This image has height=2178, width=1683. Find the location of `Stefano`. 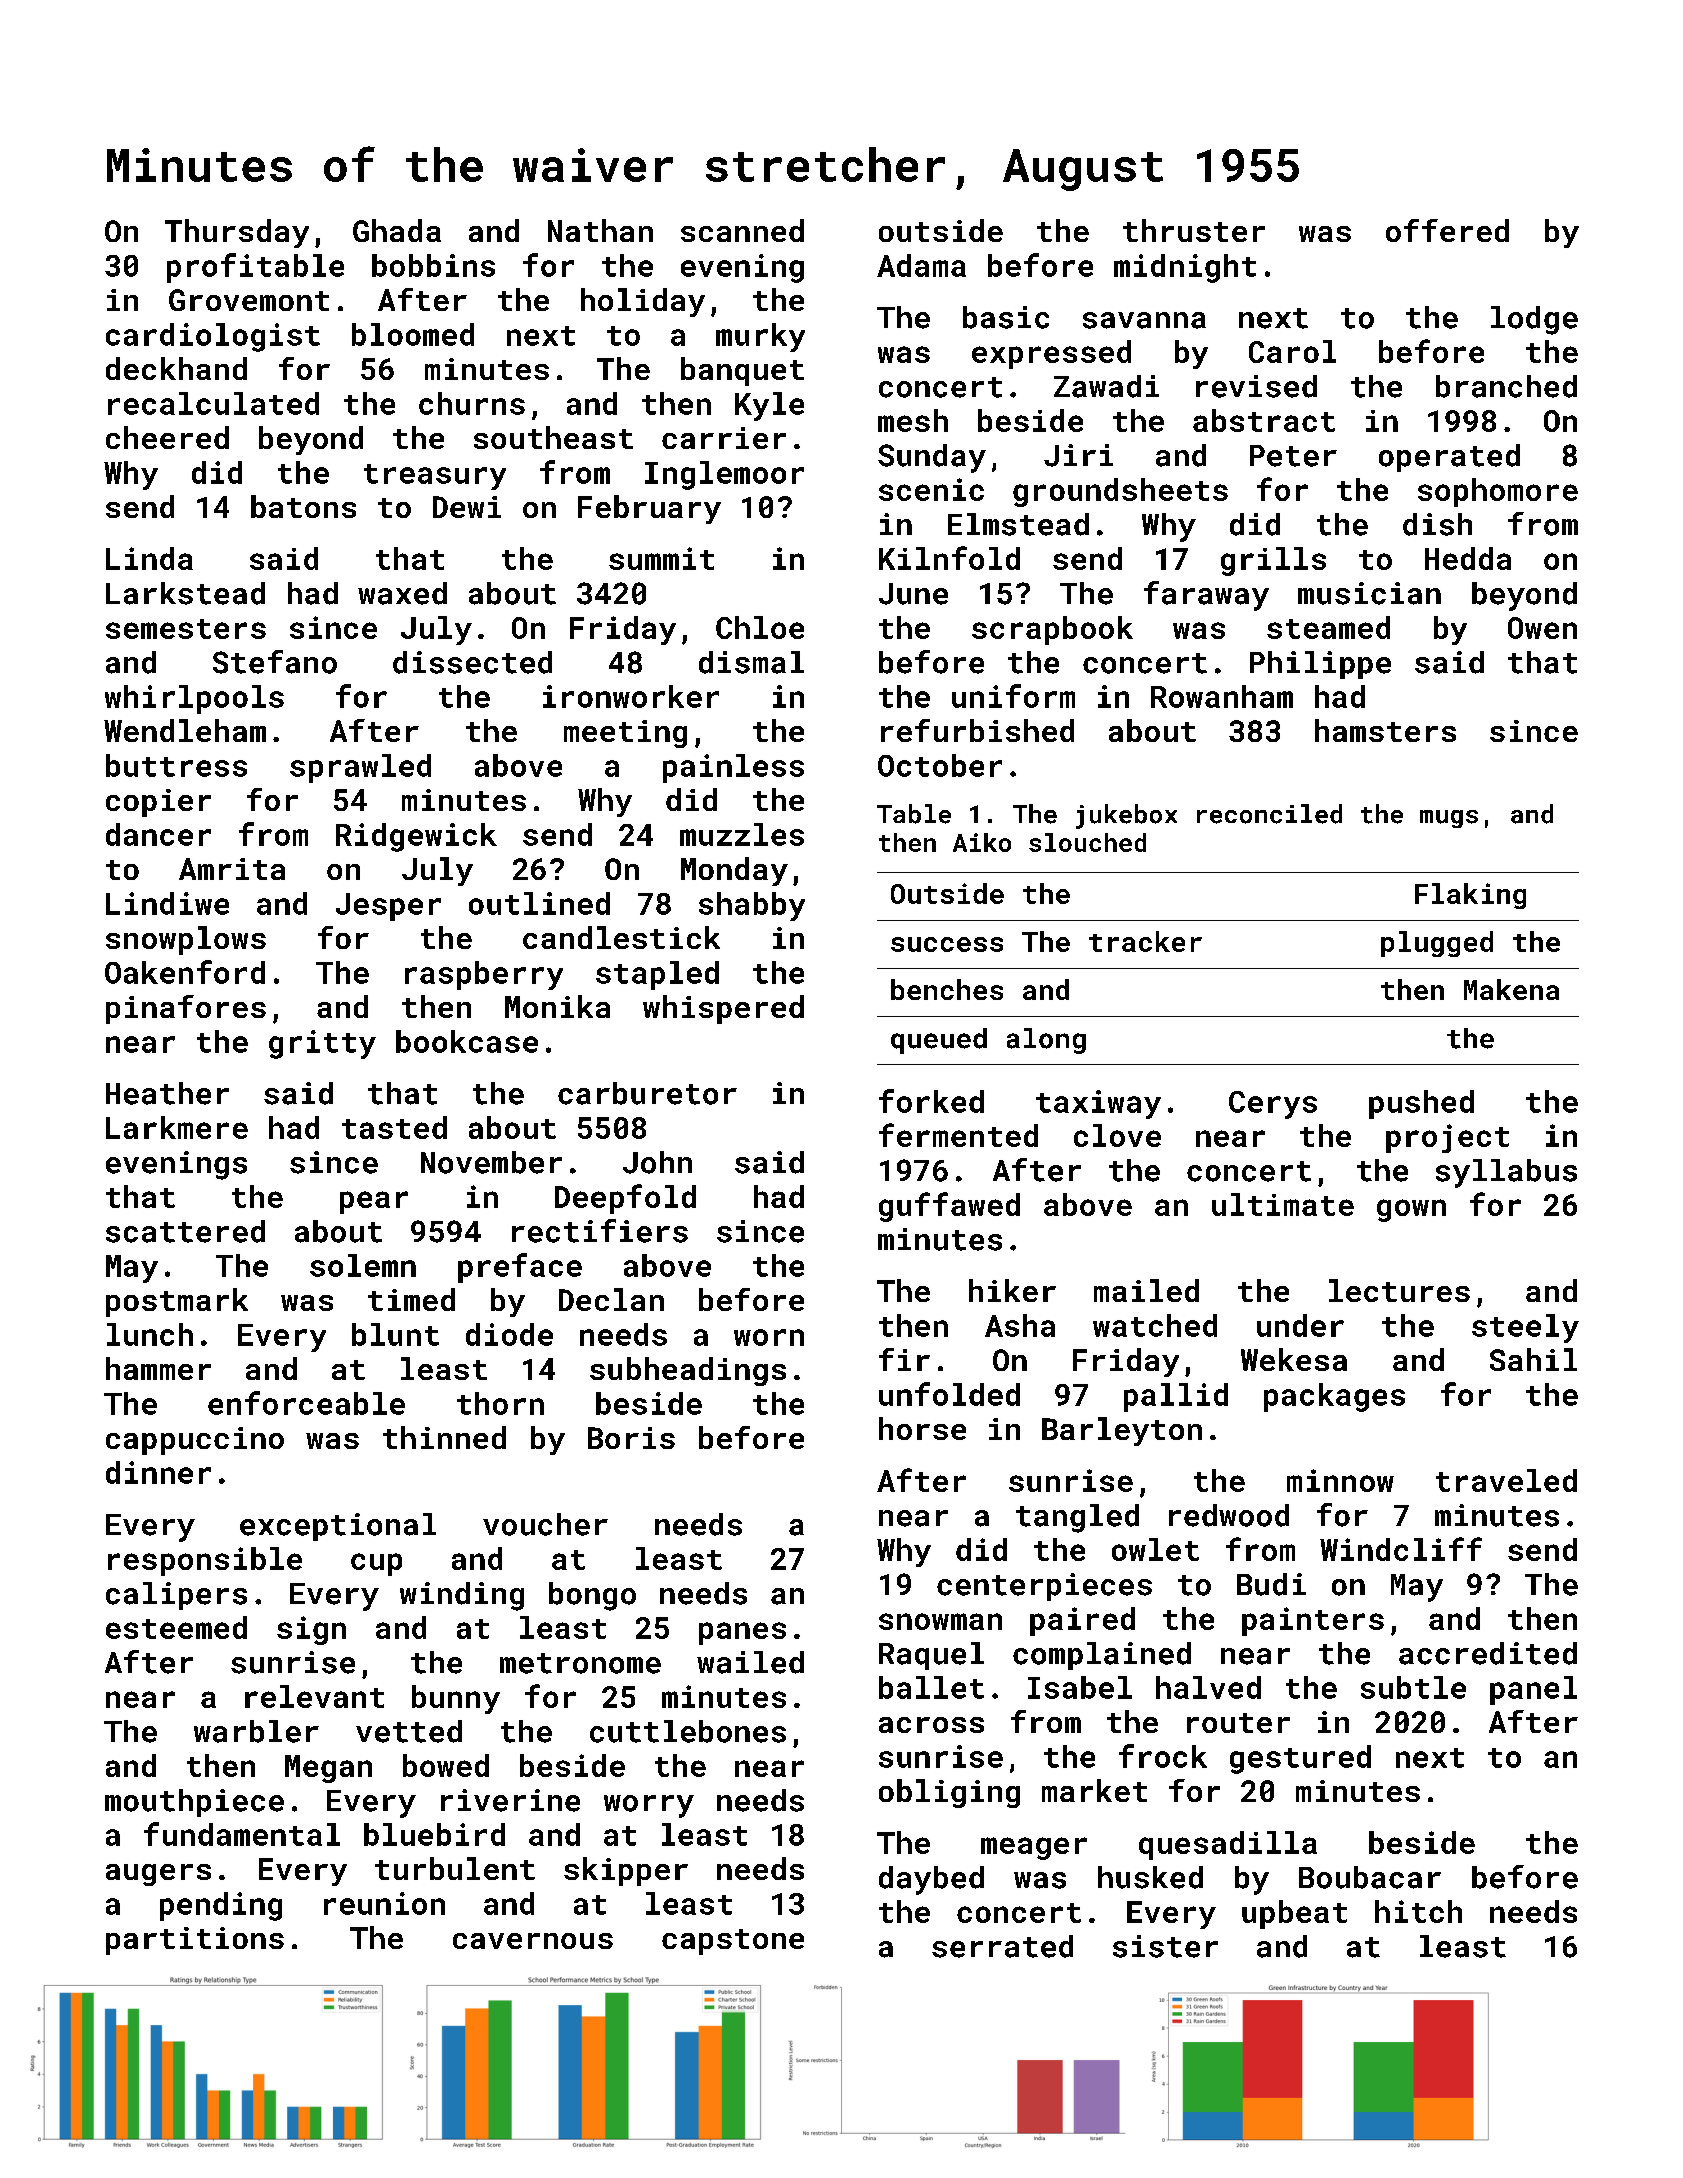

Stefano is located at coordinates (275, 662).
